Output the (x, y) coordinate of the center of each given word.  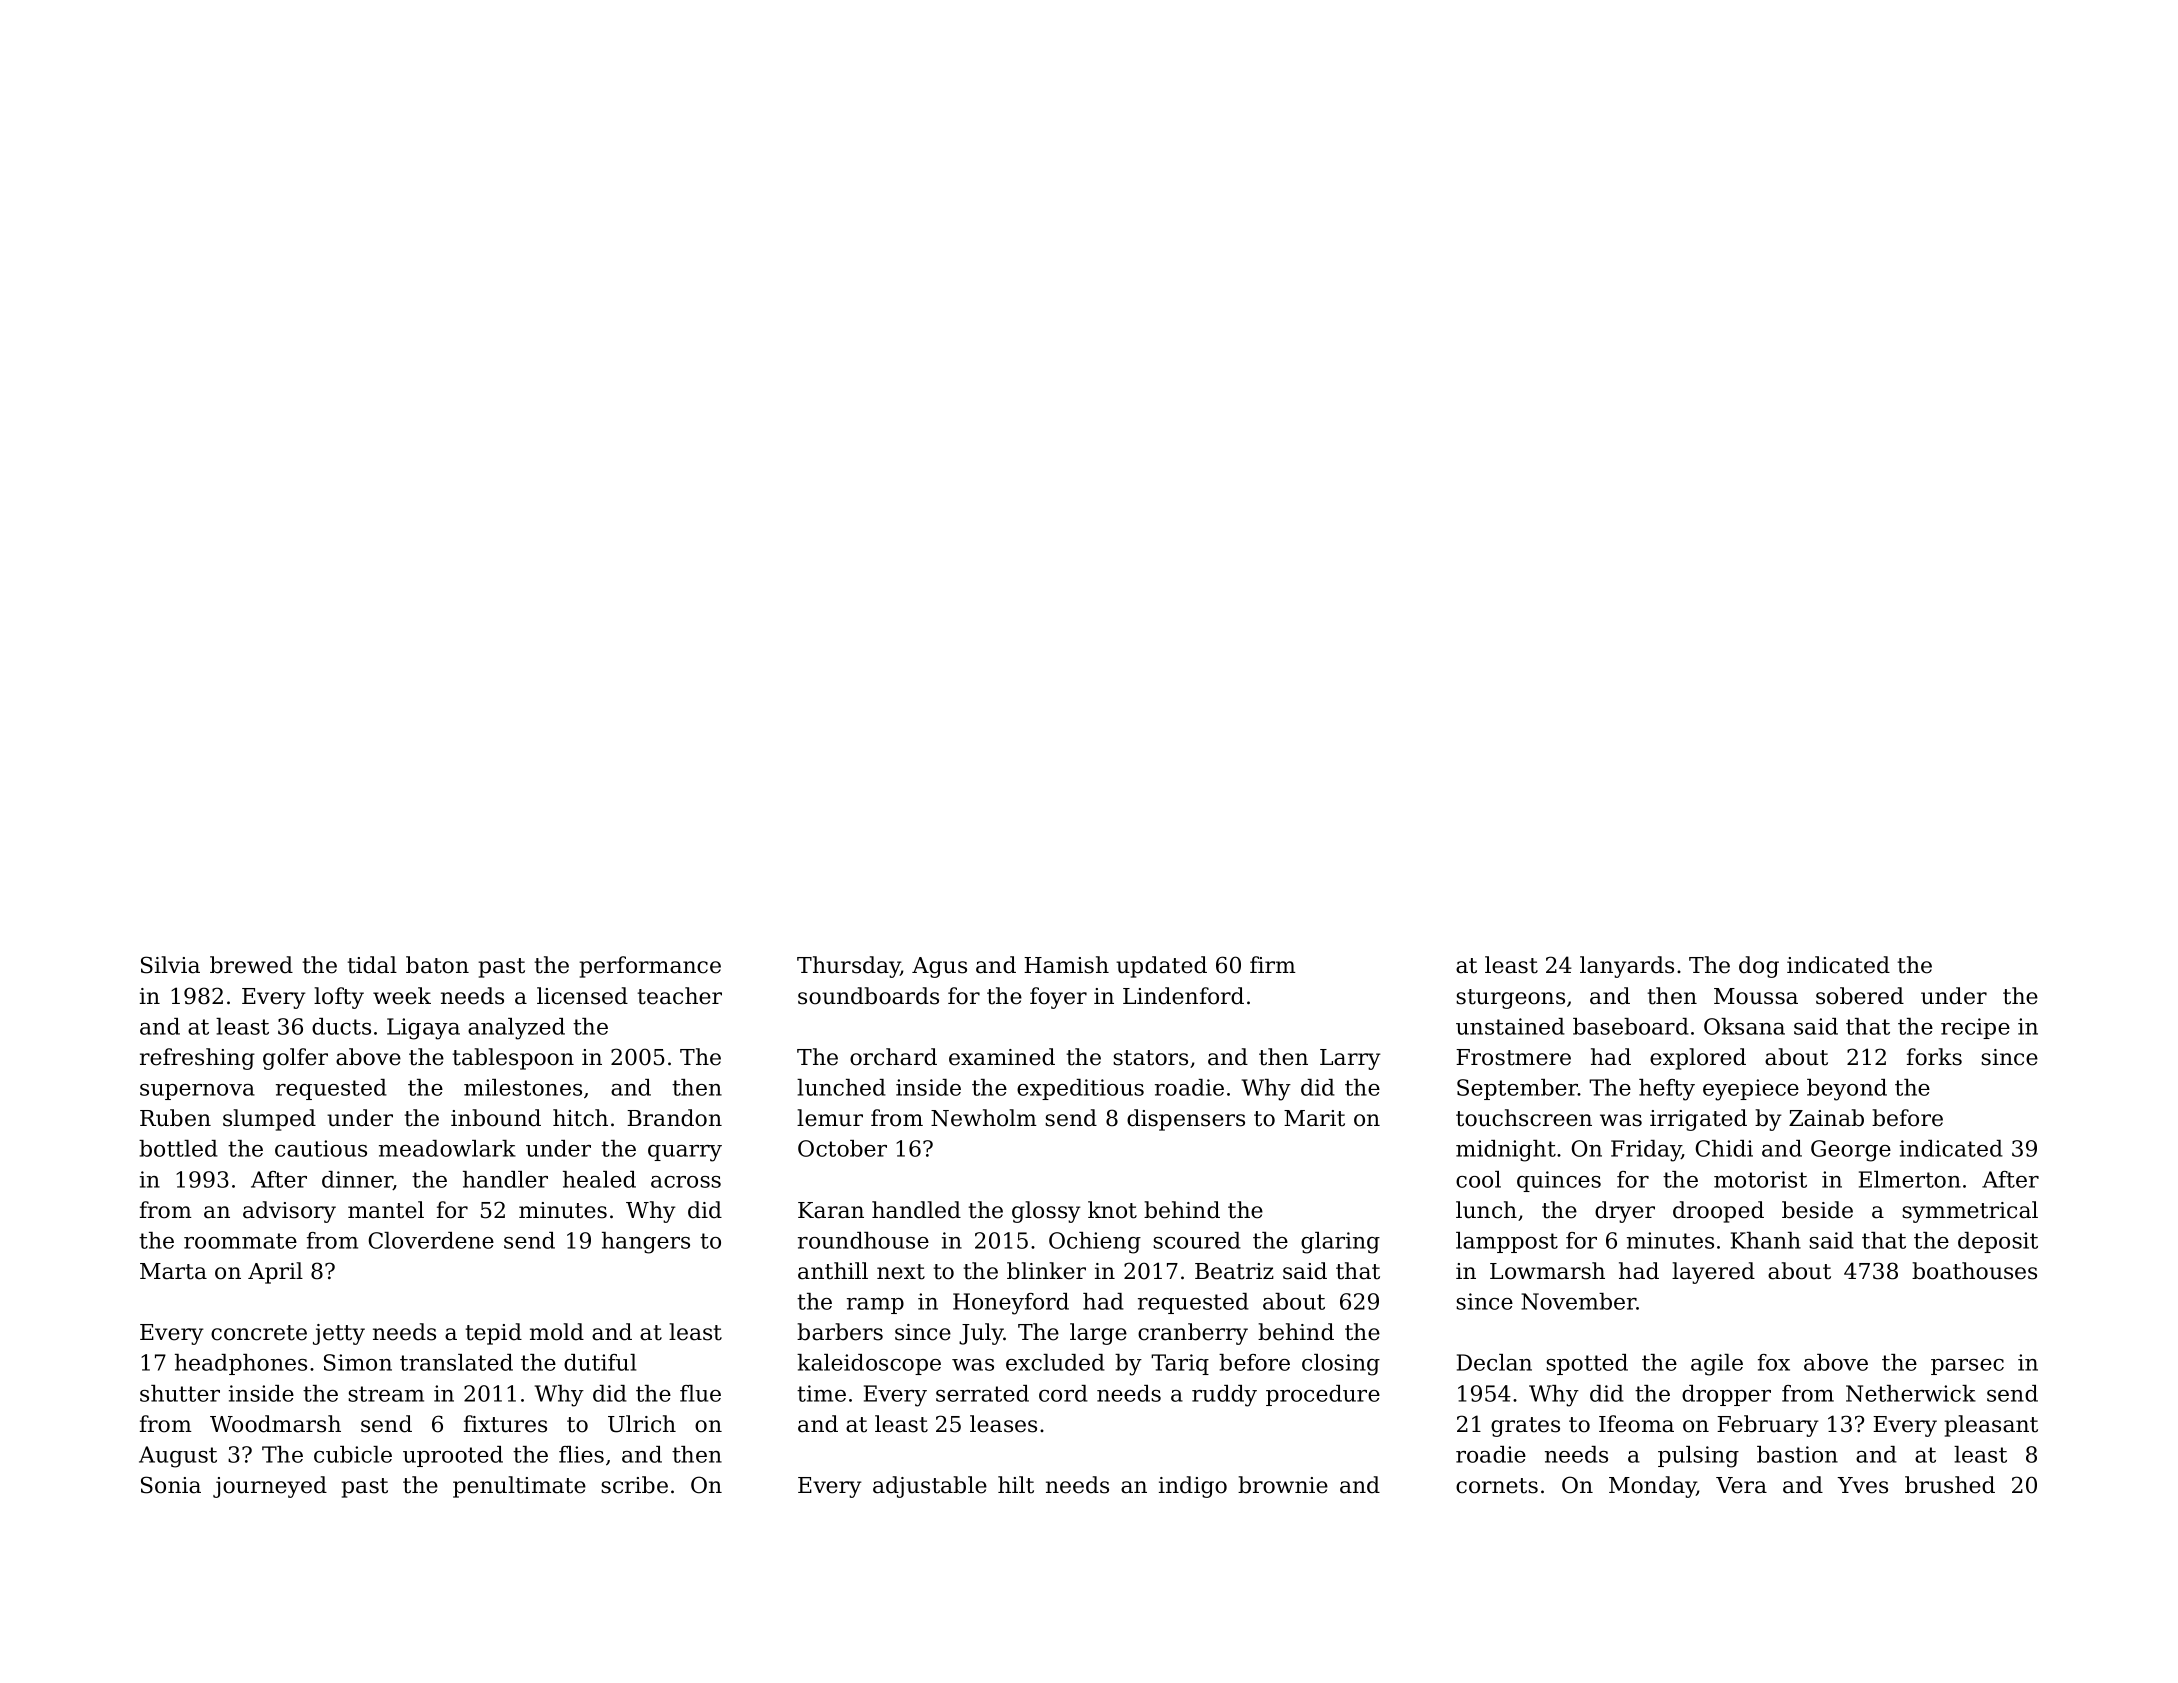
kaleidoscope (869, 1364)
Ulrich (642, 1424)
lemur (830, 1118)
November (1579, 1301)
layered (1713, 1273)
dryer (1625, 1212)
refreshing (197, 1059)
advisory (289, 1212)
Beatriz (1234, 1271)
